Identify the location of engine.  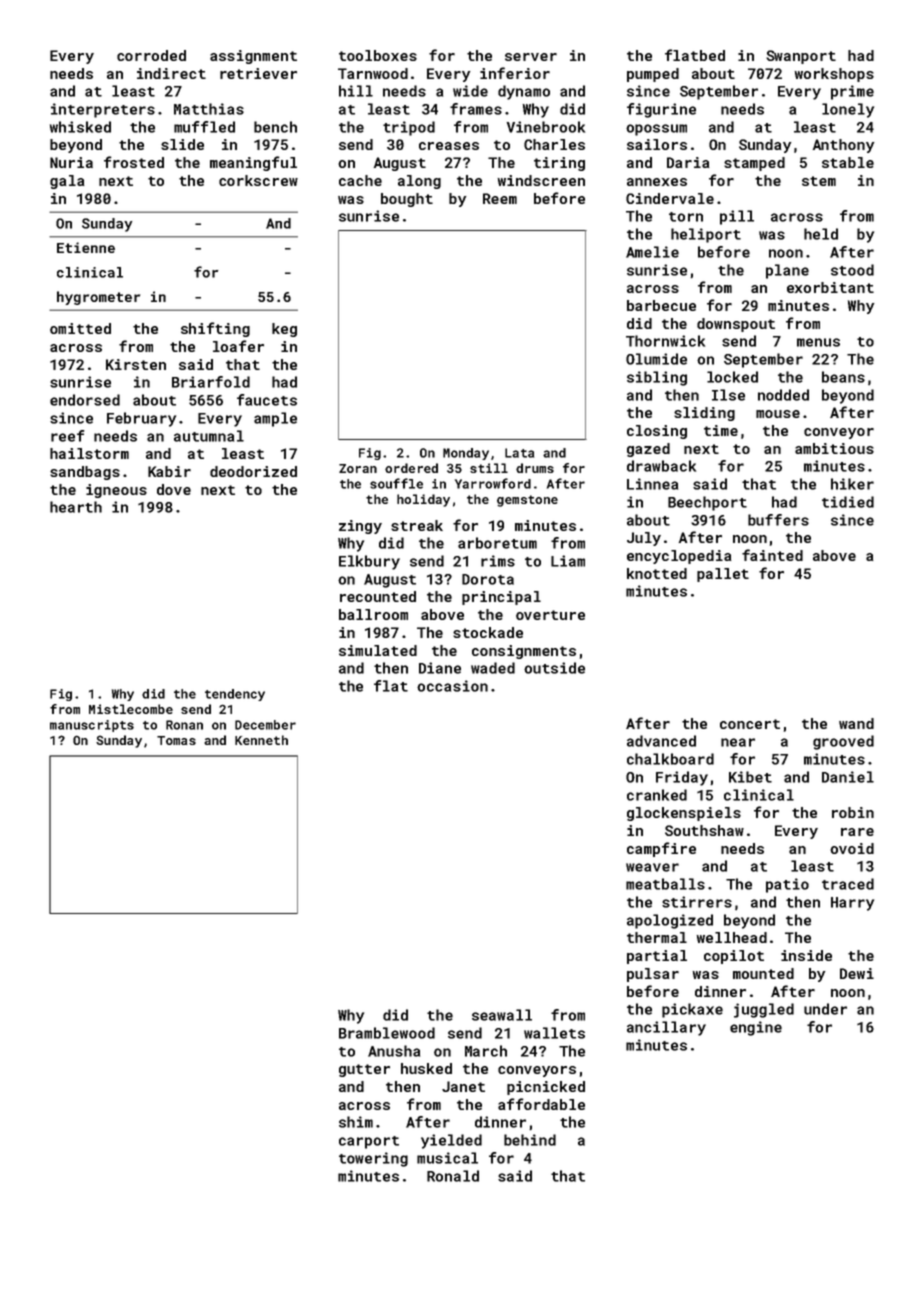
(756, 1028).
